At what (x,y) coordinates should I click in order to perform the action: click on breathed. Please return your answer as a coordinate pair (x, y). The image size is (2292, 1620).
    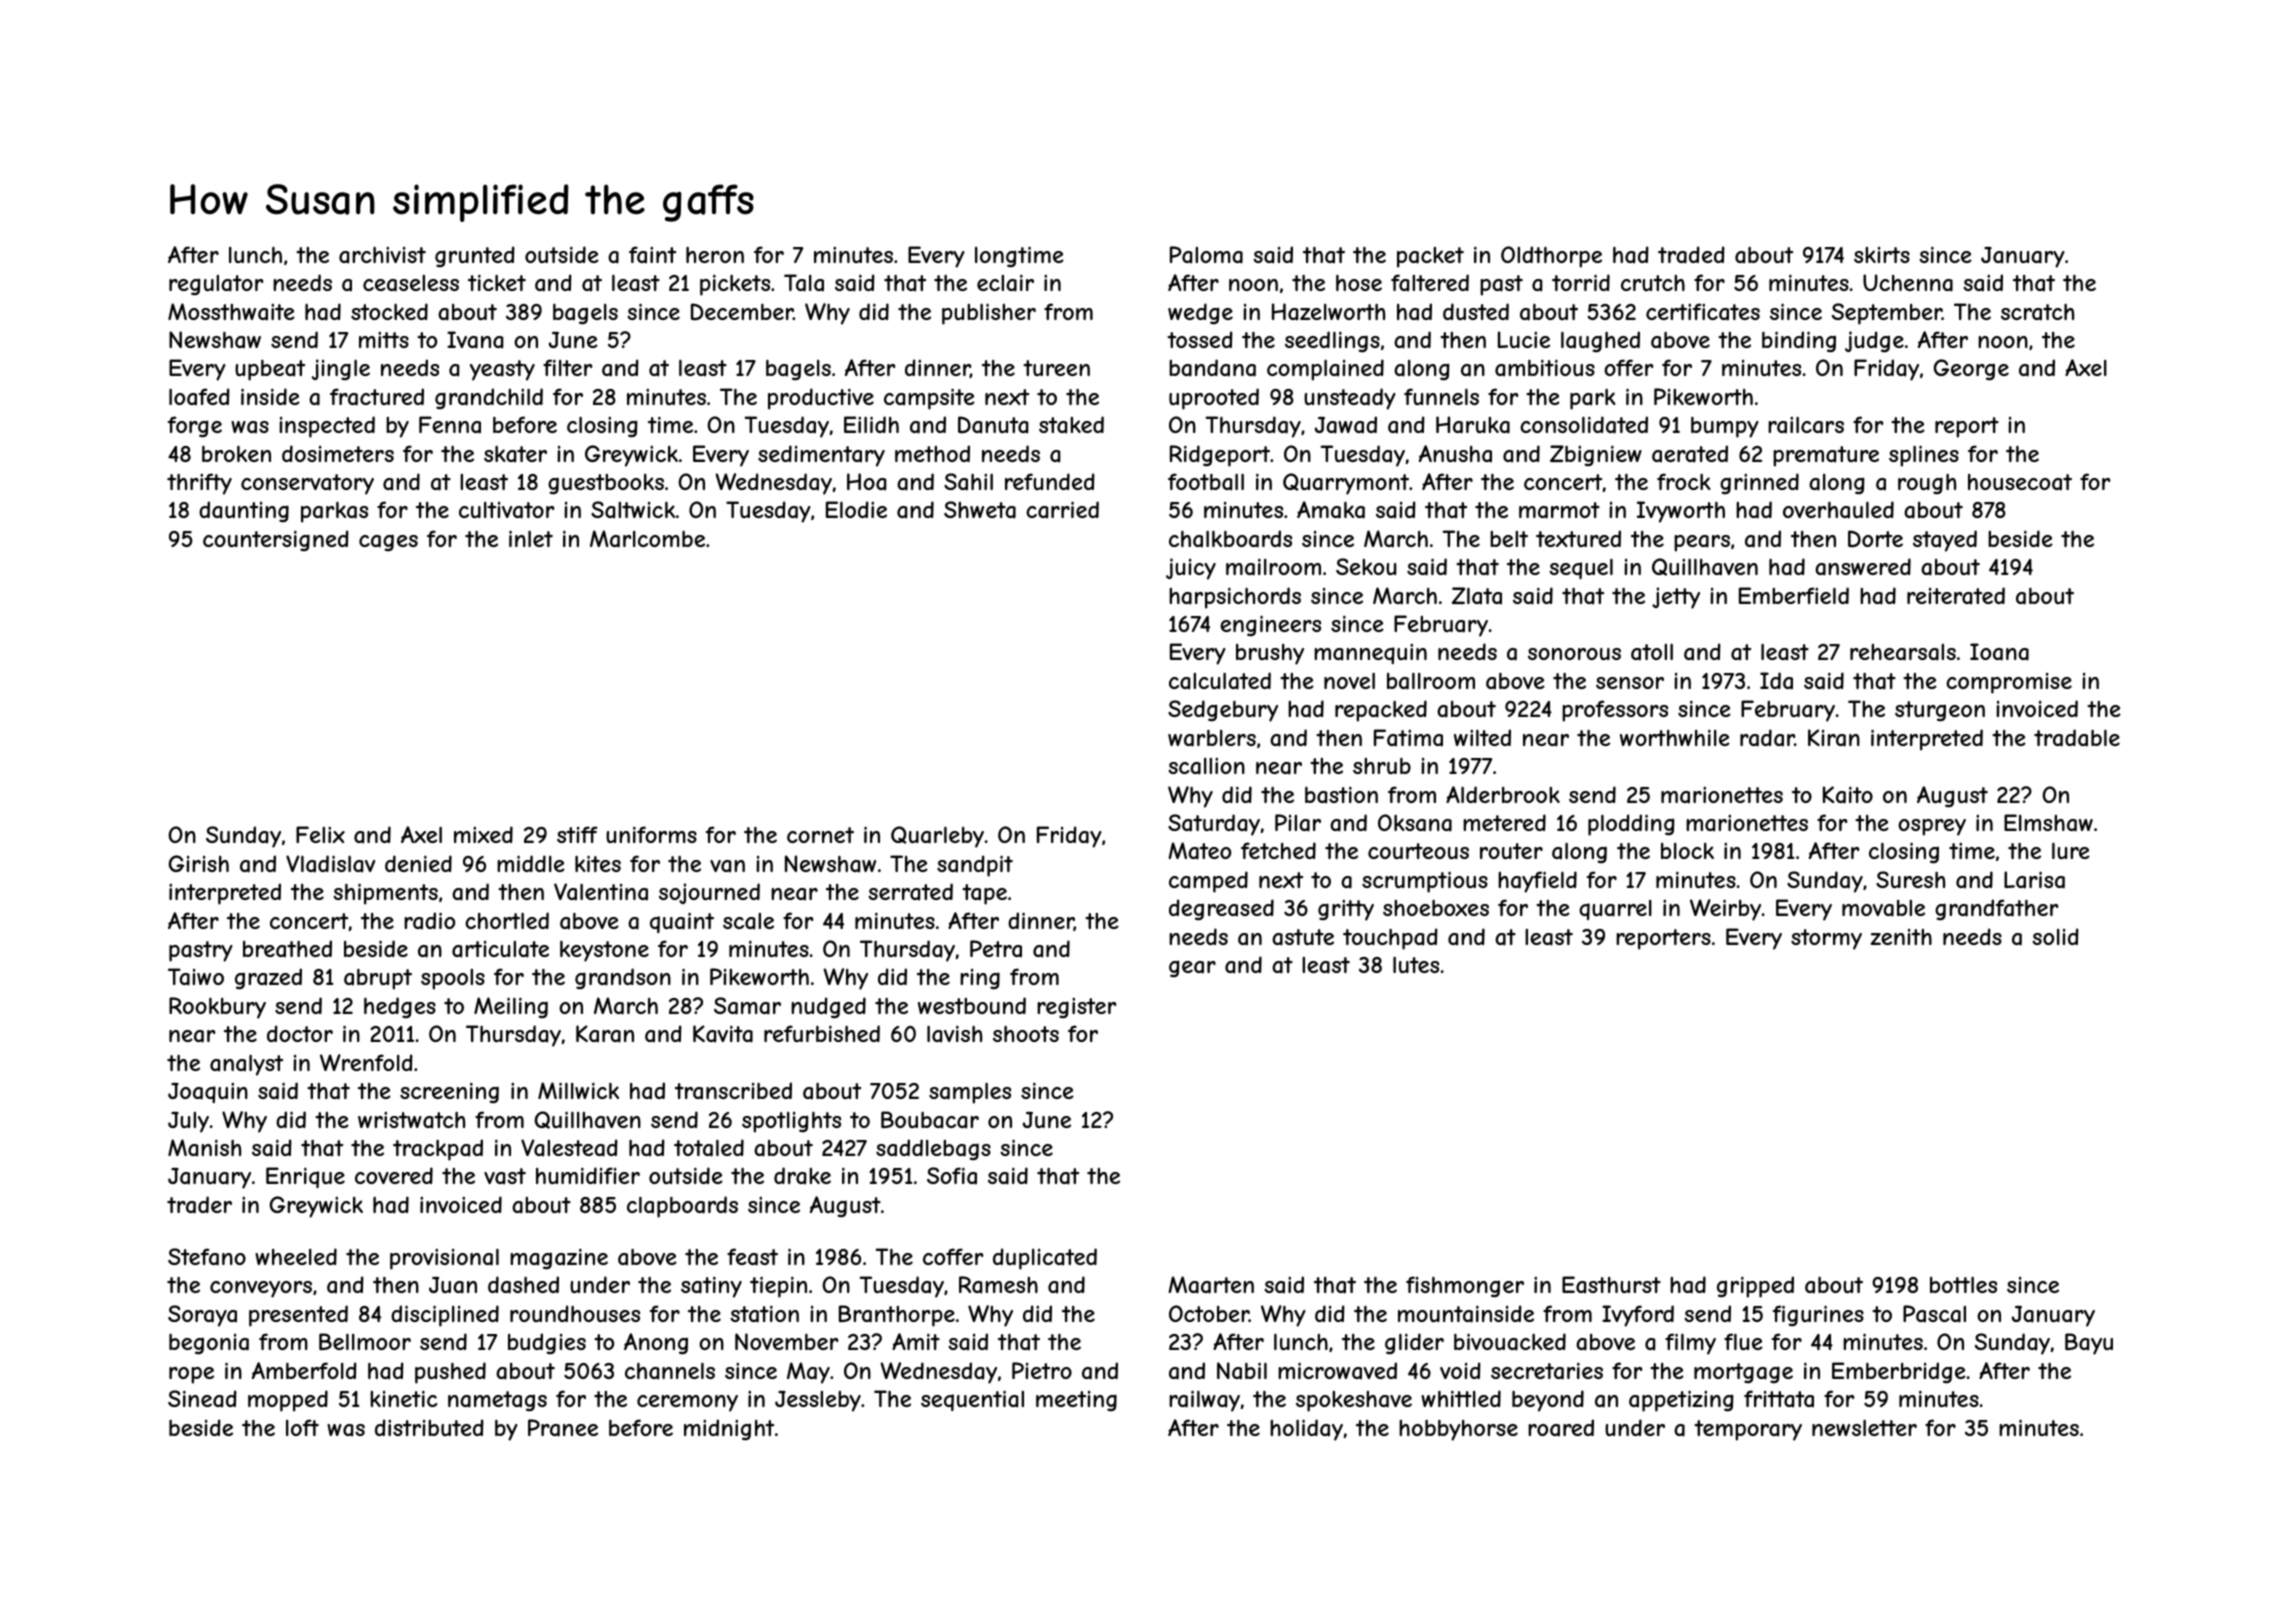
    Looking at the image, I should click on (287, 949).
